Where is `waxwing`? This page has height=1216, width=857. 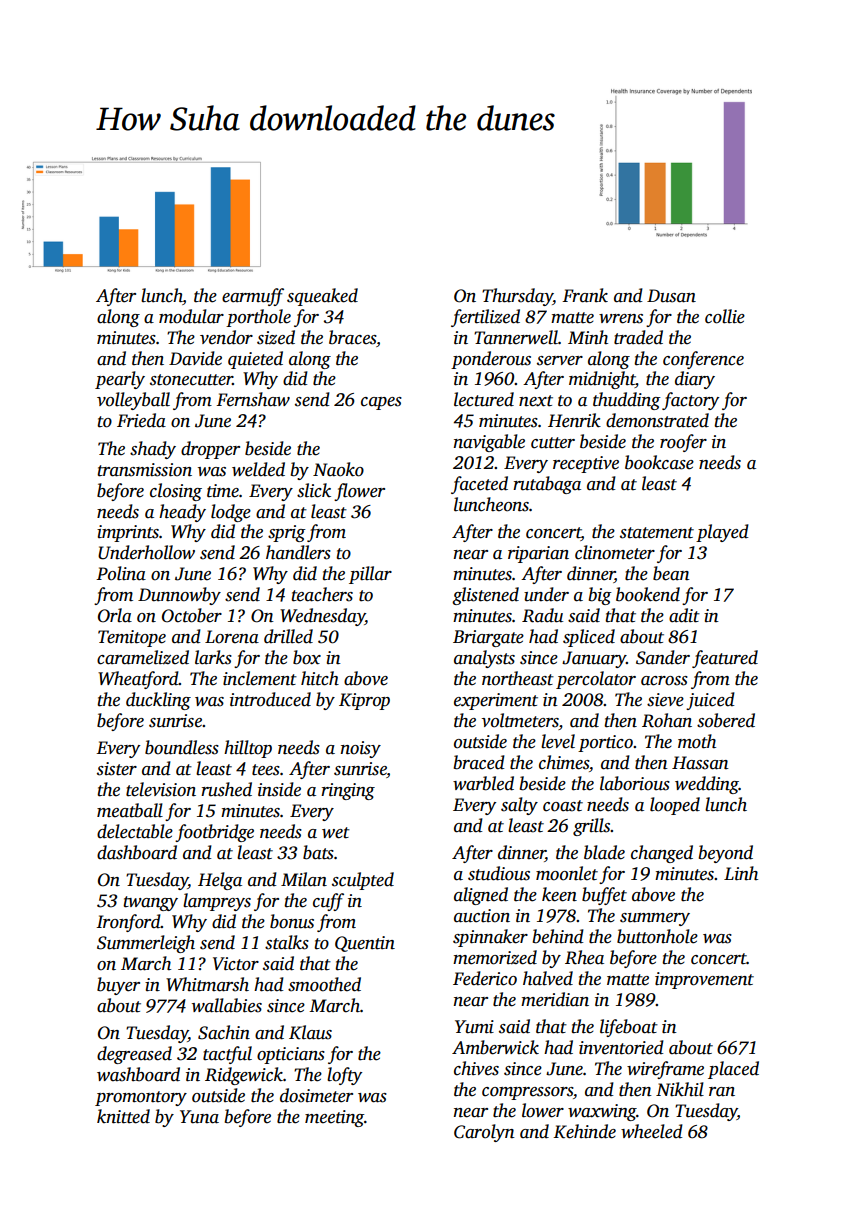 waxwing is located at coordinates (602, 1112).
